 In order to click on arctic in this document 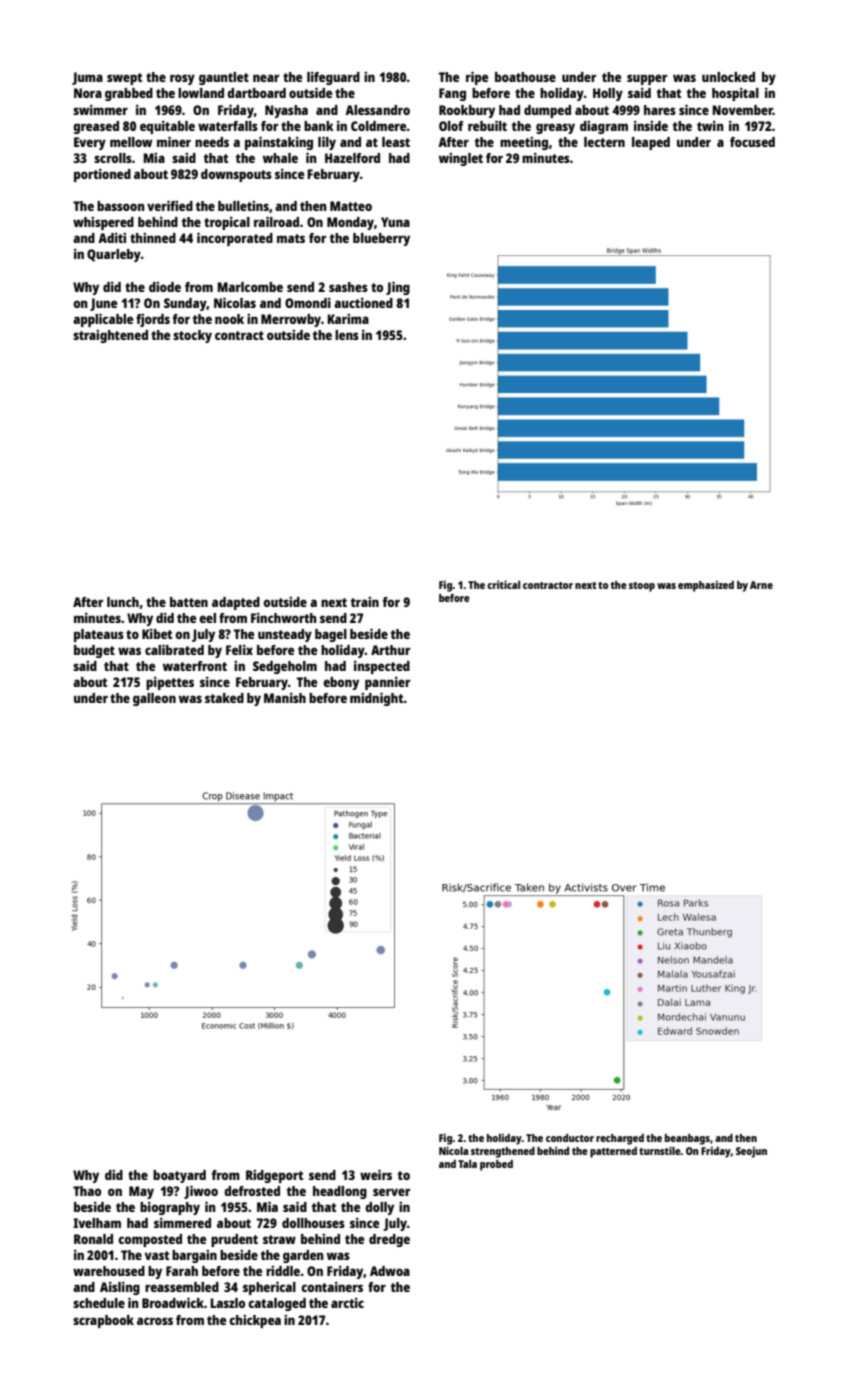, I will do `click(347, 1303)`.
